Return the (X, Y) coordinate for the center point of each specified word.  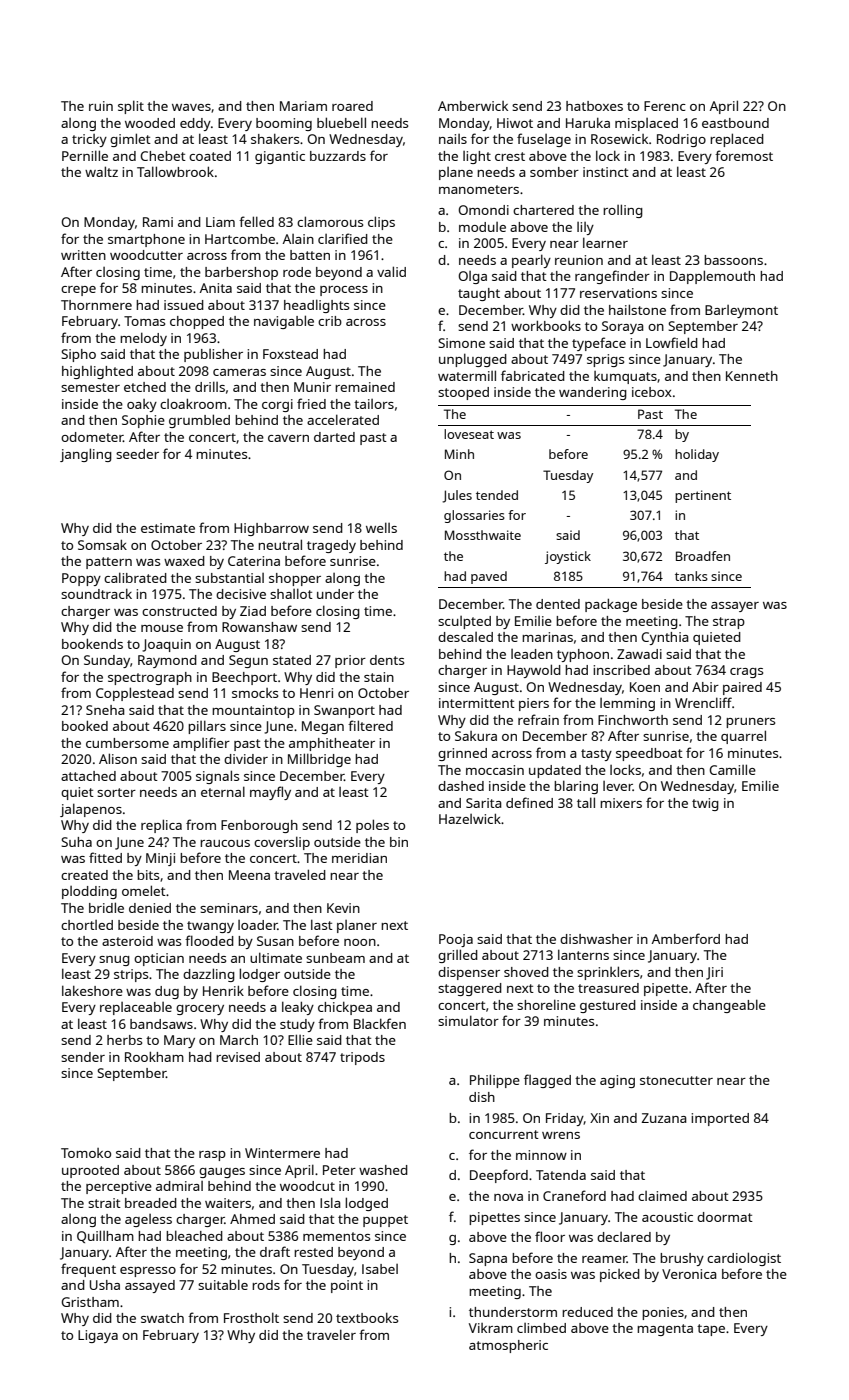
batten (310, 255)
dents (387, 660)
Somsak (102, 545)
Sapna (488, 1259)
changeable (729, 1006)
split (131, 107)
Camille (732, 769)
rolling (623, 211)
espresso (148, 1272)
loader (258, 925)
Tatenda (561, 1175)
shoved (526, 972)
